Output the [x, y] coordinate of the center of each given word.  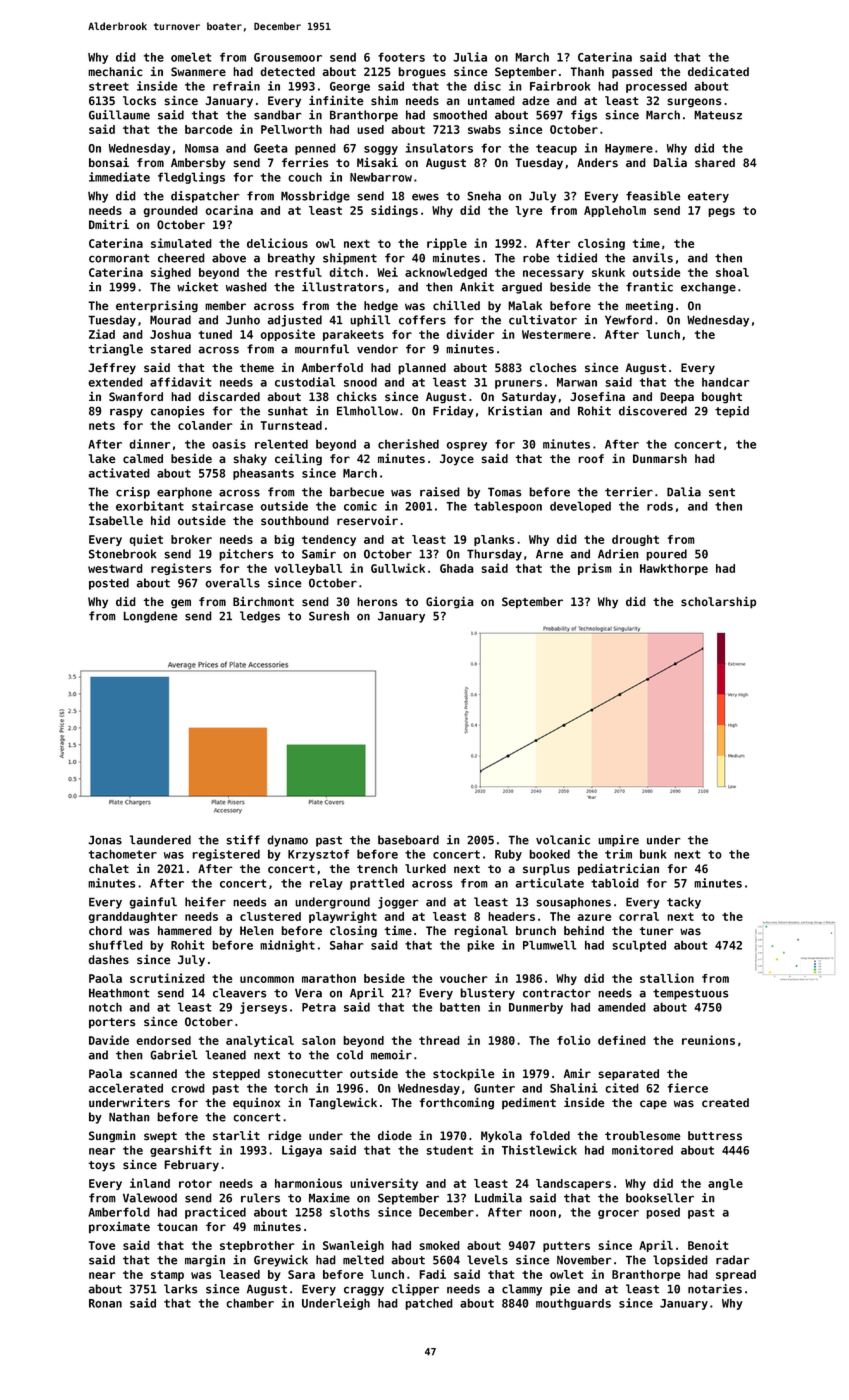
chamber [250, 1303]
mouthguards [573, 1304]
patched [429, 1304]
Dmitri [109, 224]
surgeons [694, 103]
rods [660, 506]
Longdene [150, 617]
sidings [394, 211]
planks [494, 540]
